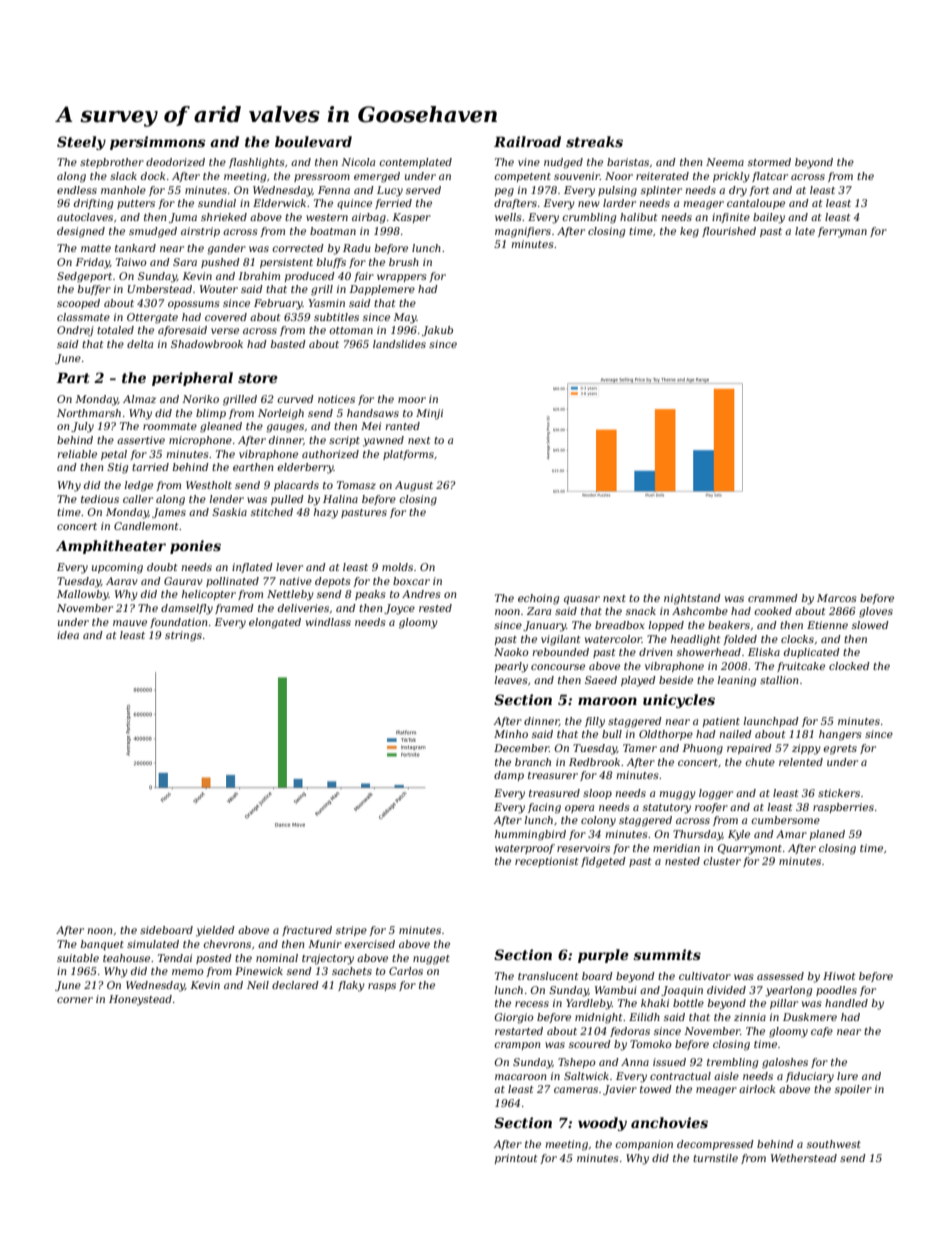 This screenshot has width=952, height=1233. I want to click on Steely, so click(81, 143).
